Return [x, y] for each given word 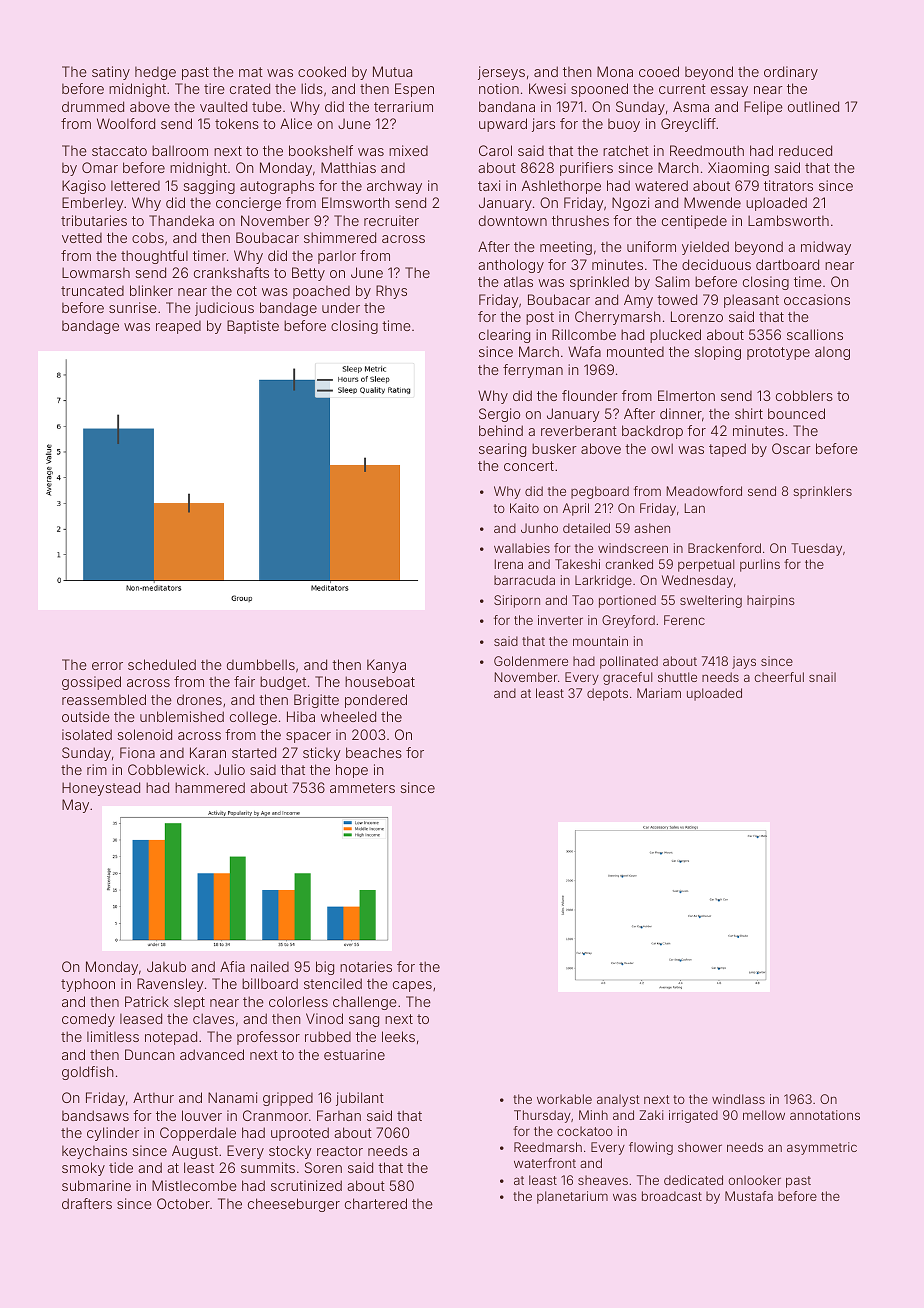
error [107, 666]
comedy [88, 1020]
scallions [815, 334]
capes [412, 986]
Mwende [712, 202]
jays [744, 662]
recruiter [391, 220]
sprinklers [822, 492]
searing [502, 450]
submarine [96, 1185]
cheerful [779, 677]
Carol [495, 150]
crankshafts [231, 272]
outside [86, 716]
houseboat [380, 681]
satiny [111, 73]
